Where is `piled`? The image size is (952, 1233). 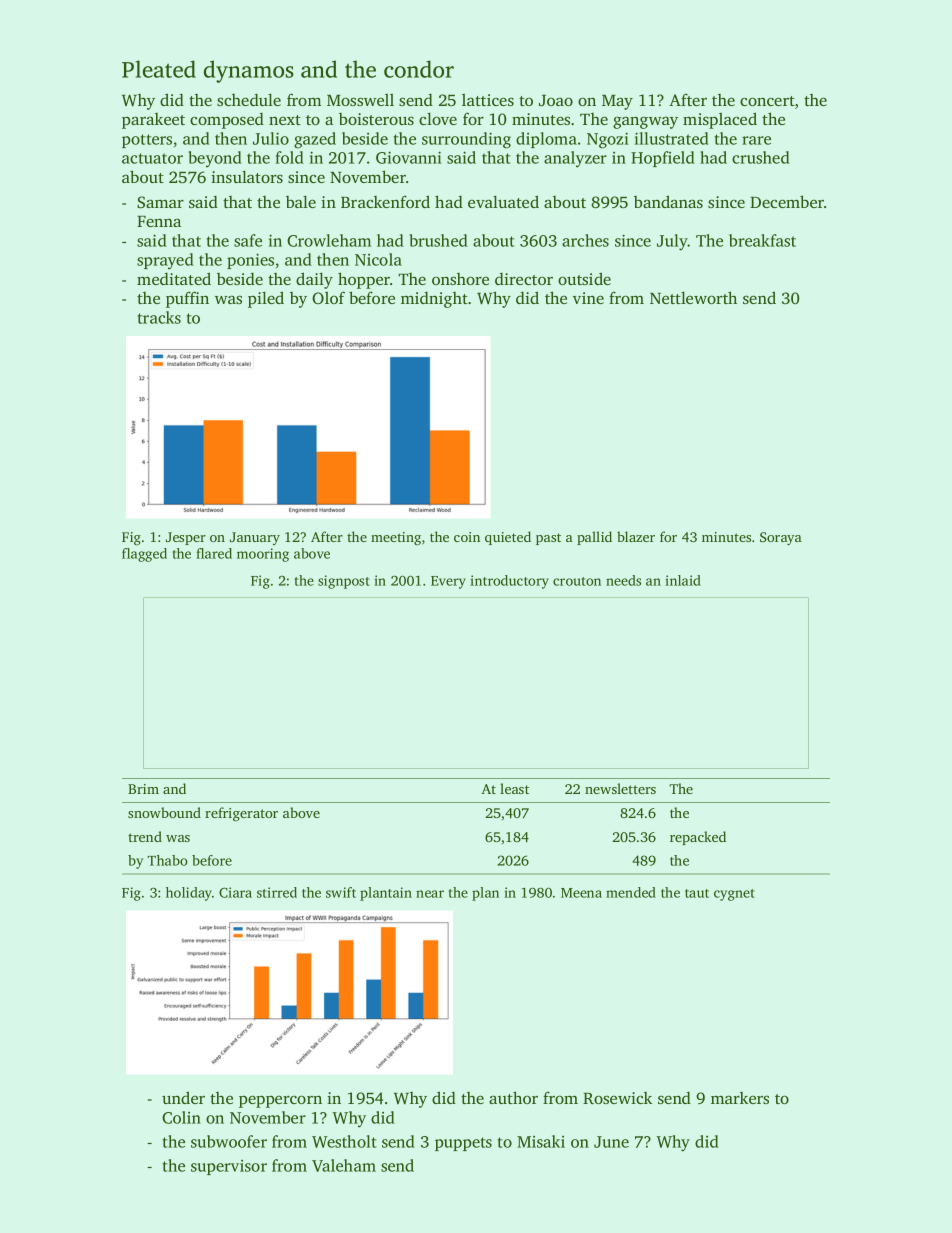
piled is located at coordinates (266, 299).
